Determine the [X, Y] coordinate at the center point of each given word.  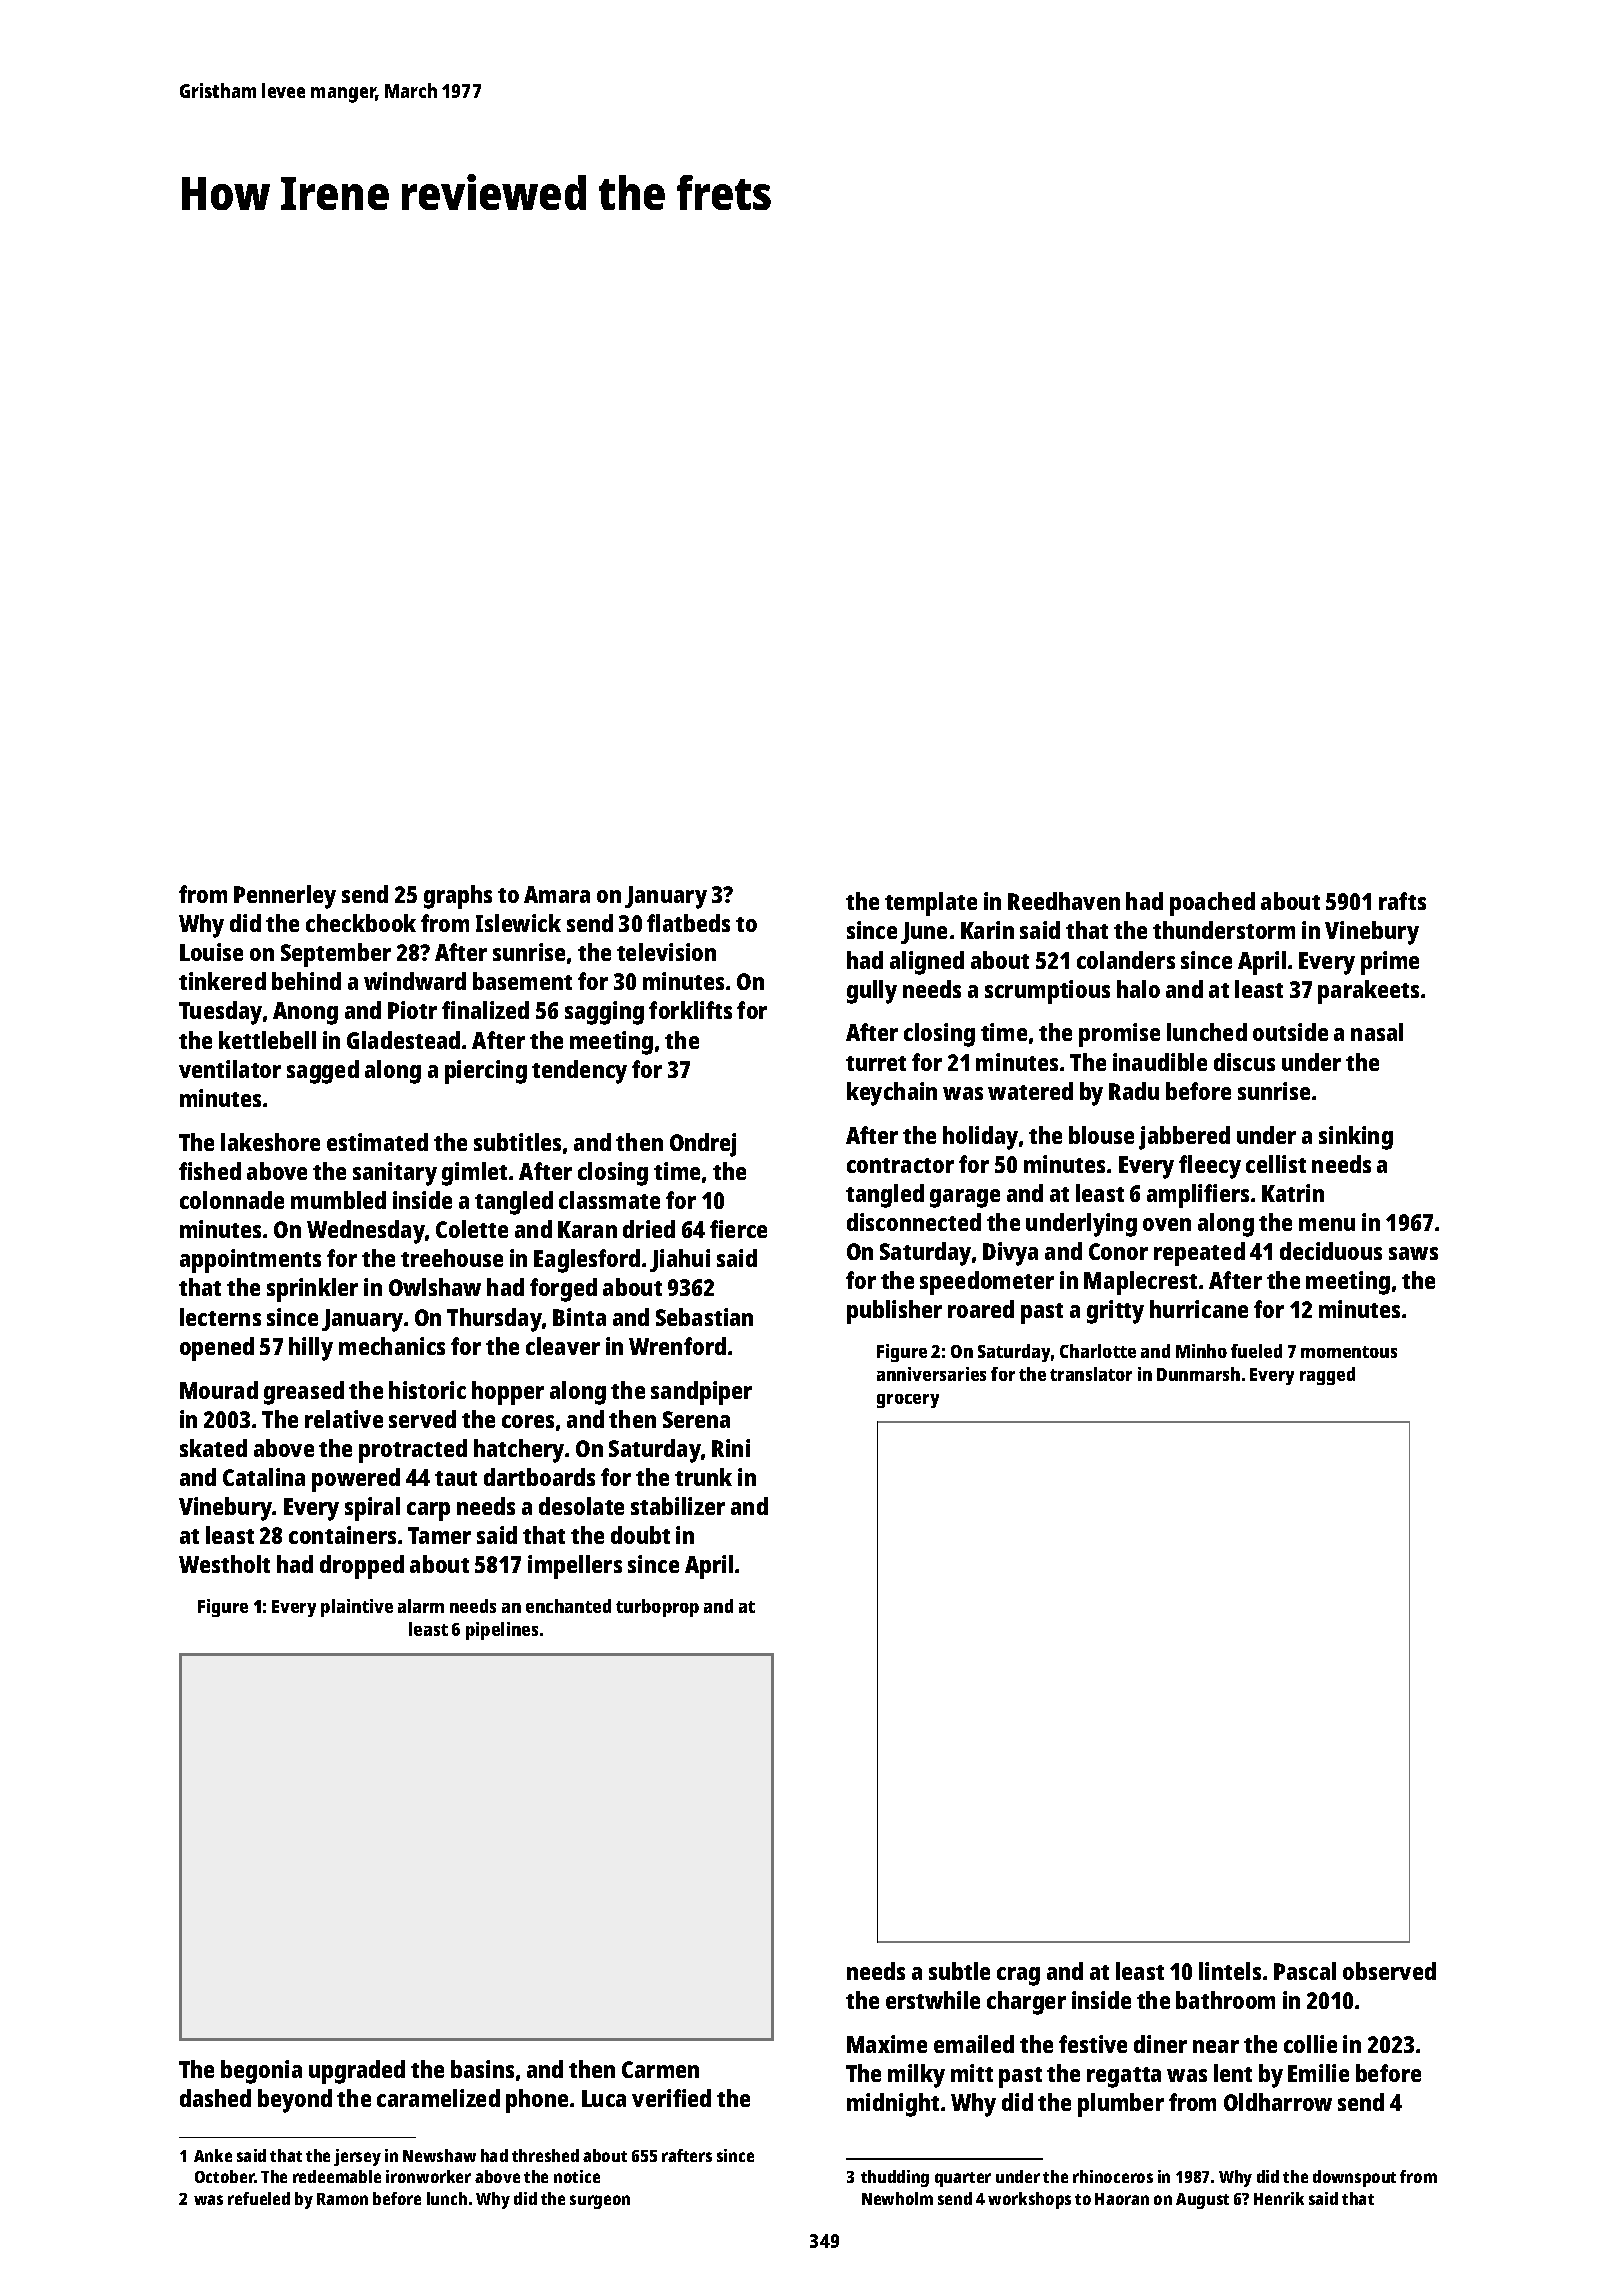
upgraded [357, 2072]
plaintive [357, 1608]
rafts [1402, 901]
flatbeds [688, 923]
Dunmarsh [1198, 1374]
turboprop [657, 1608]
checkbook [361, 923]
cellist [1276, 1164]
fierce [738, 1229]
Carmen [660, 2069]
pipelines [502, 1631]
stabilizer [678, 1506]
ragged [1327, 1376]
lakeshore [270, 1142]
